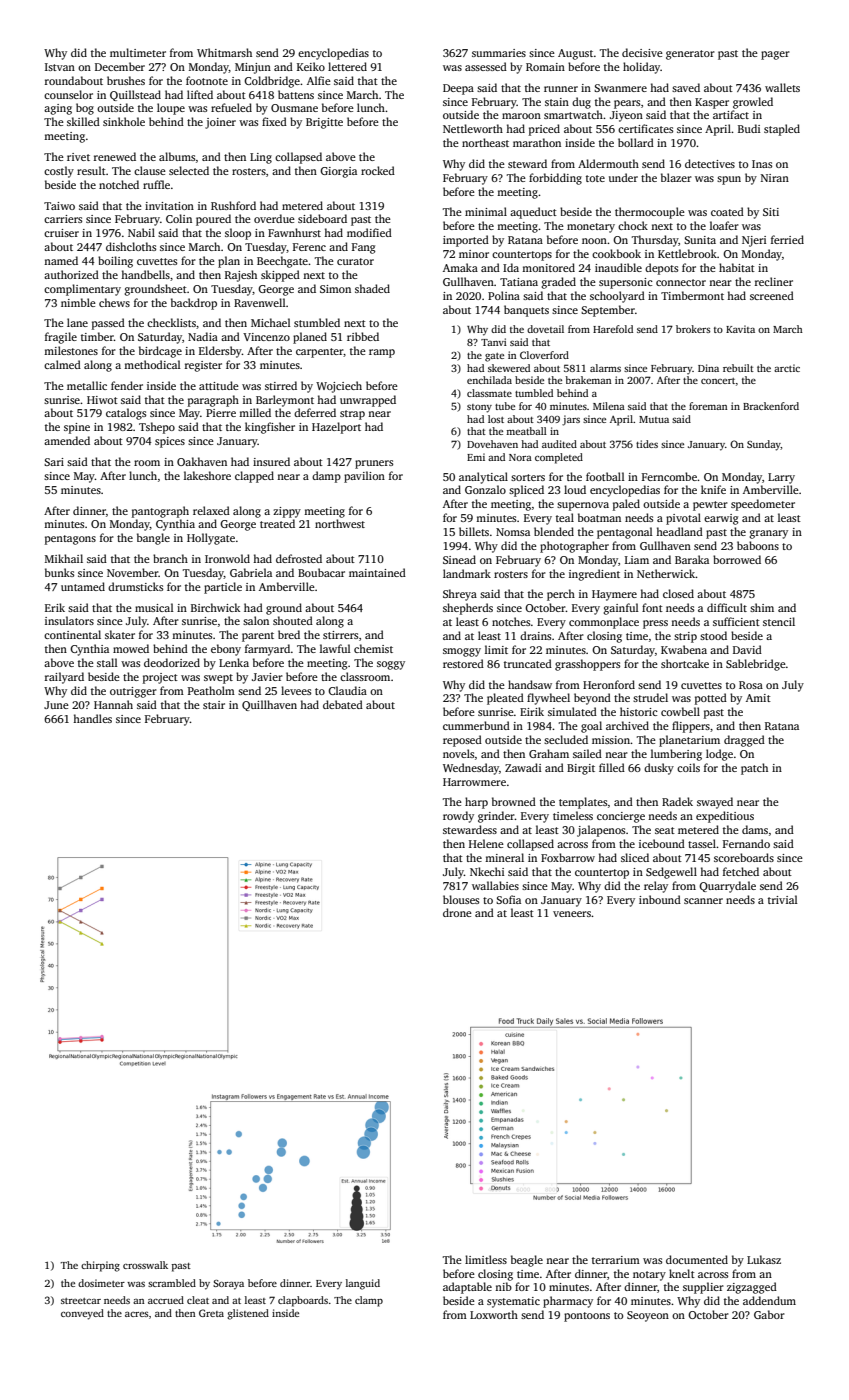 The height and width of the screenshot is (1400, 849). Describe the element at coordinates (326, 477) in the screenshot. I see `damp` at that location.
